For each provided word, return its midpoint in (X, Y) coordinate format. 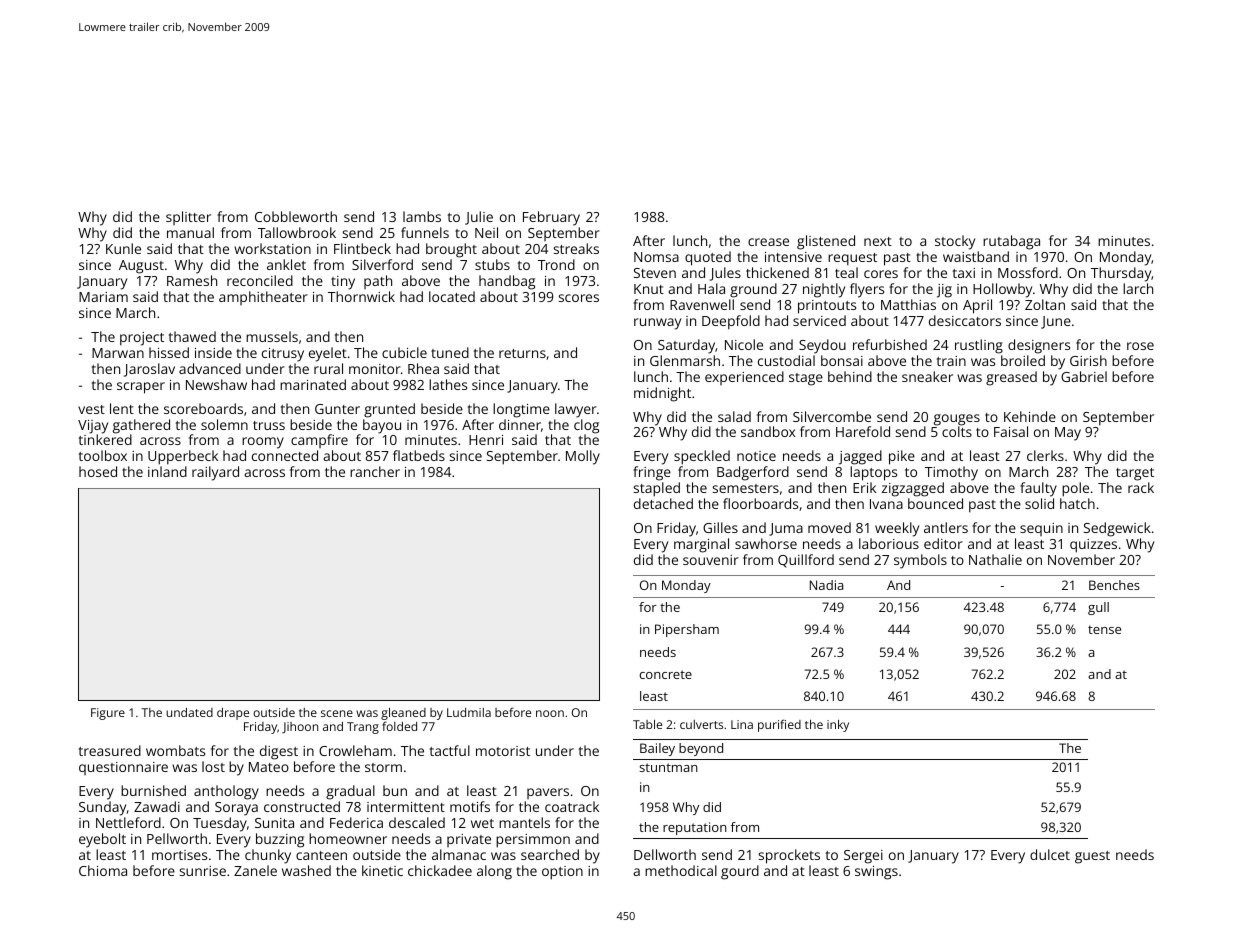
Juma (786, 529)
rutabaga (1011, 242)
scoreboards (203, 408)
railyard (215, 473)
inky (838, 725)
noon (550, 713)
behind (850, 376)
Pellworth (177, 838)
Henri (486, 440)
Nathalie (995, 559)
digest (279, 752)
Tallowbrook (297, 232)
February (551, 218)
